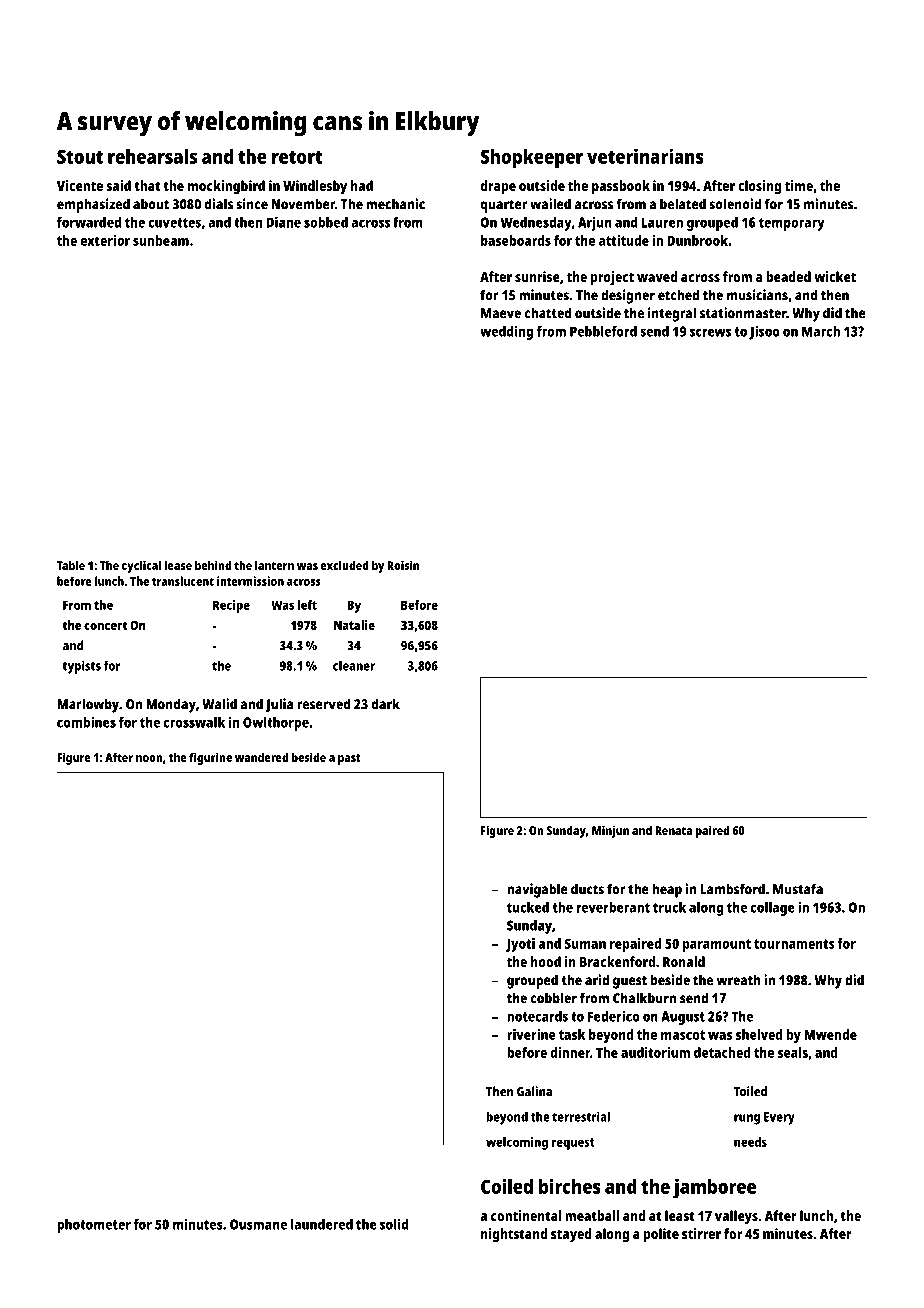  Describe the element at coordinates (799, 185) in the document. I see `time` at that location.
